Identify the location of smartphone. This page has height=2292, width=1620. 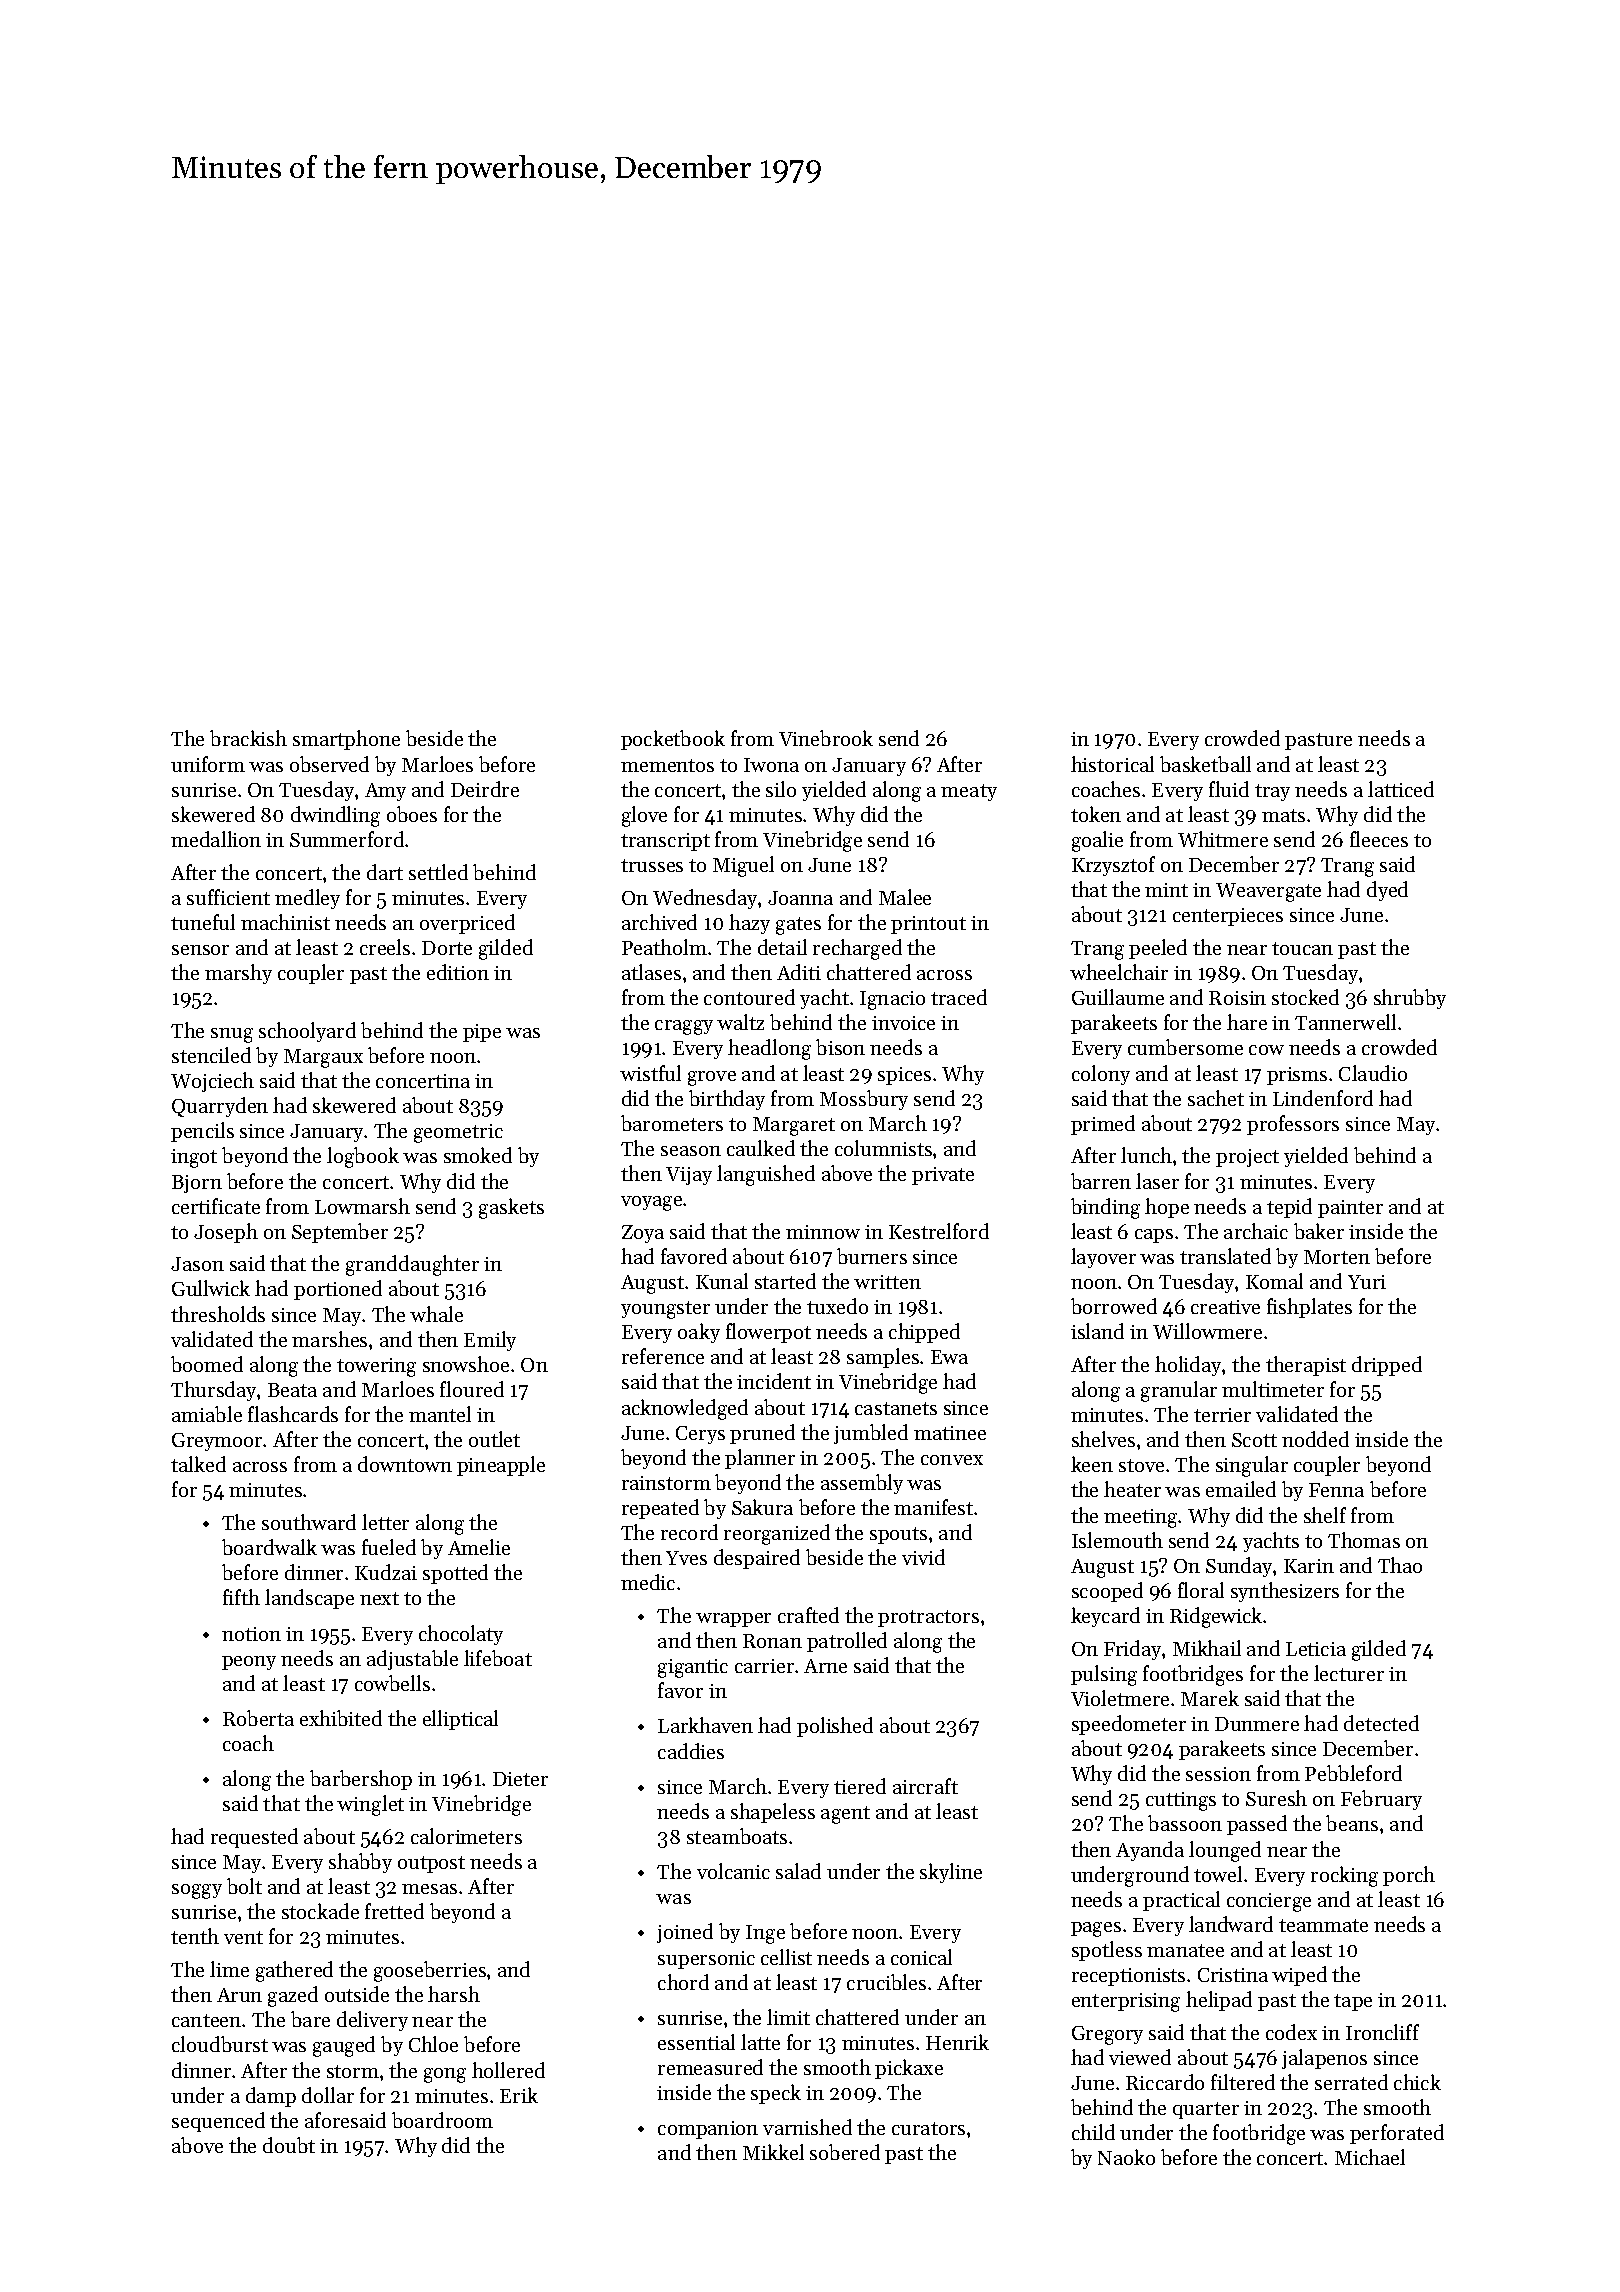
(346, 740).
